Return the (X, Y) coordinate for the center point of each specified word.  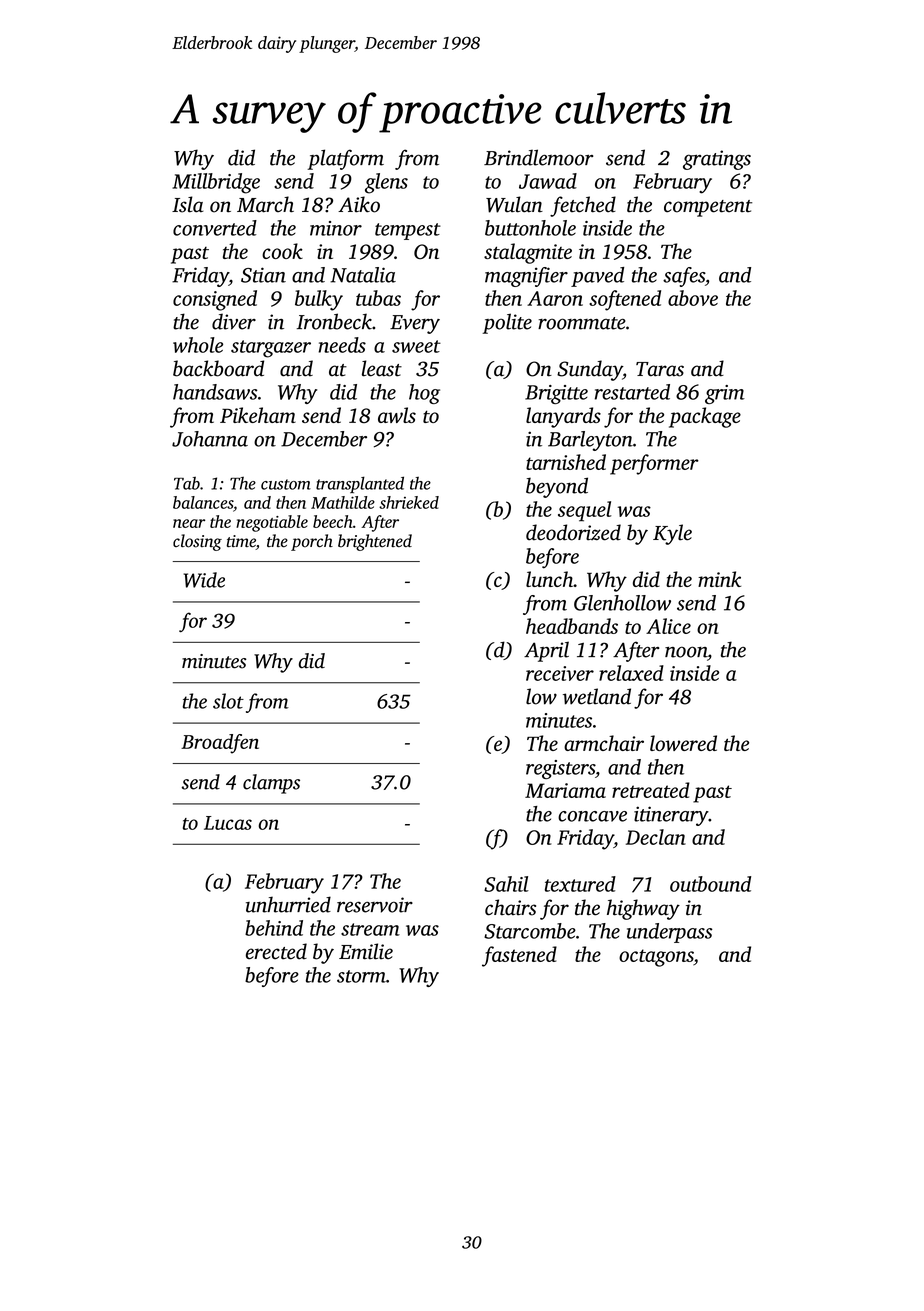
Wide (204, 580)
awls (397, 415)
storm (361, 976)
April (546, 651)
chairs (510, 907)
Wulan (514, 204)
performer (654, 464)
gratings (717, 160)
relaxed (631, 673)
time (241, 542)
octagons (656, 958)
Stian (263, 275)
